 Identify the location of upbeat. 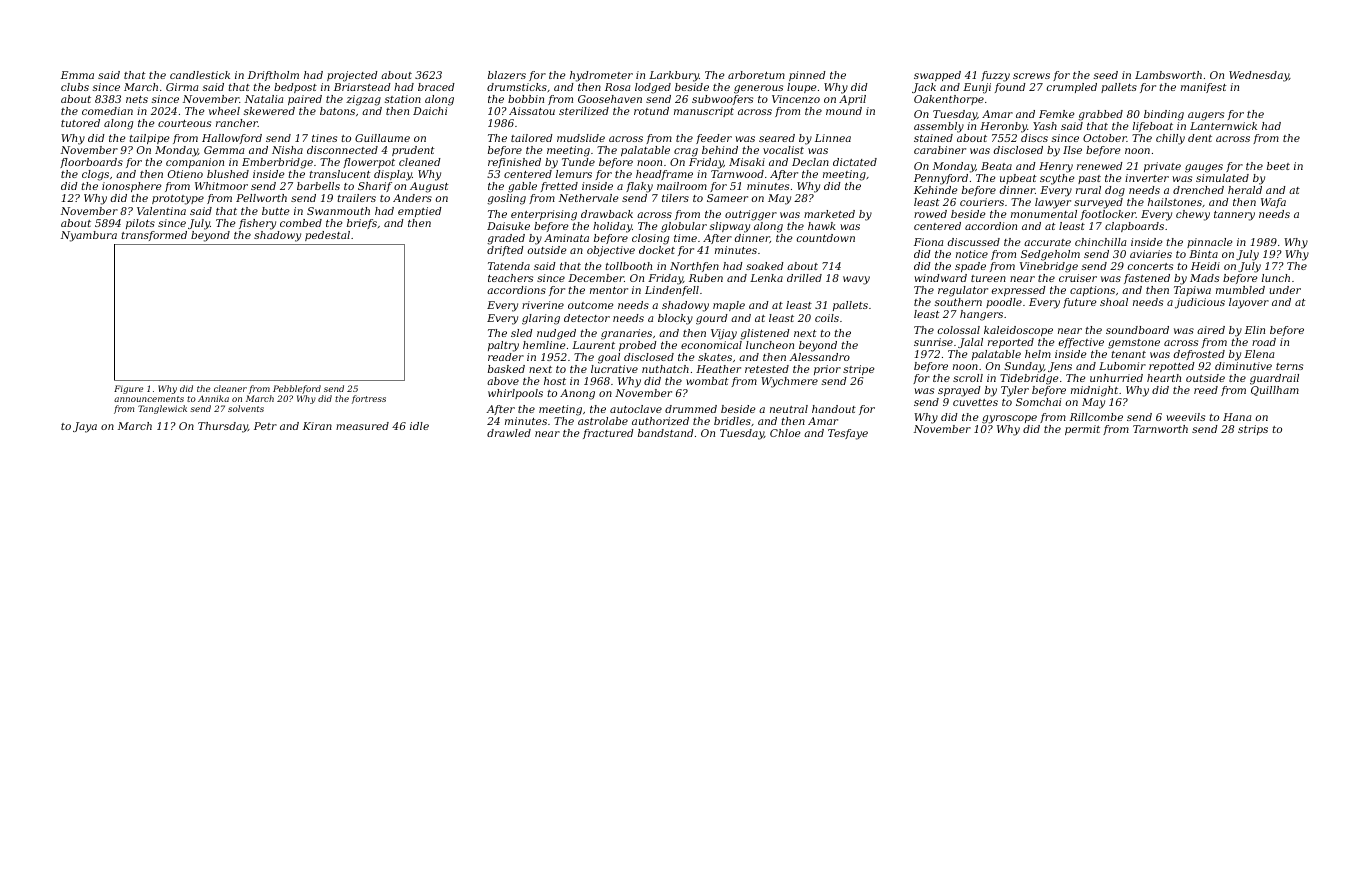
(1018, 179).
